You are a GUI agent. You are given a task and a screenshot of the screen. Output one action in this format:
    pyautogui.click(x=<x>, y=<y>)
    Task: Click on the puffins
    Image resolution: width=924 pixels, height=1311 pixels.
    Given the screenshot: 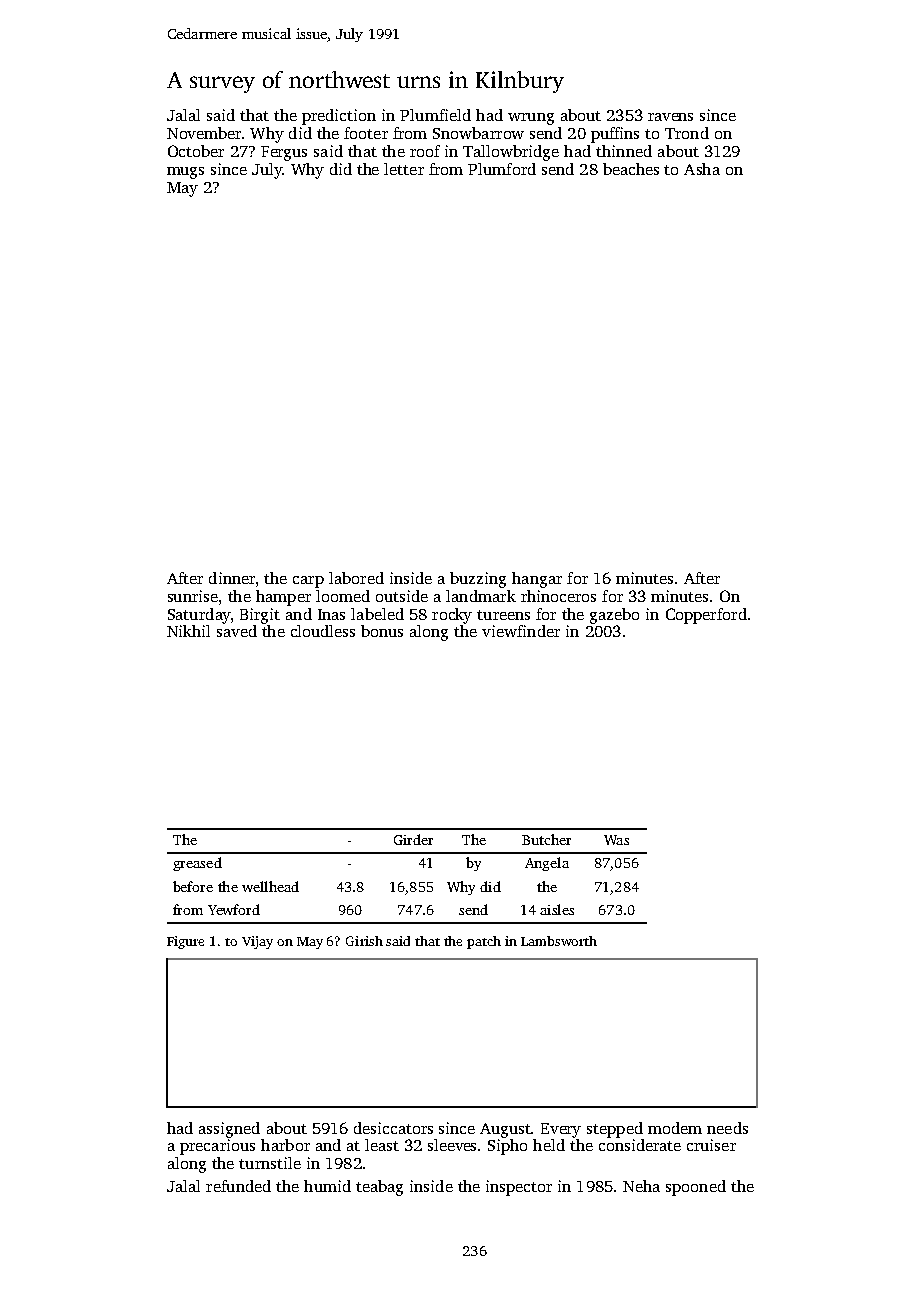 What is the action you would take?
    pyautogui.click(x=615, y=135)
